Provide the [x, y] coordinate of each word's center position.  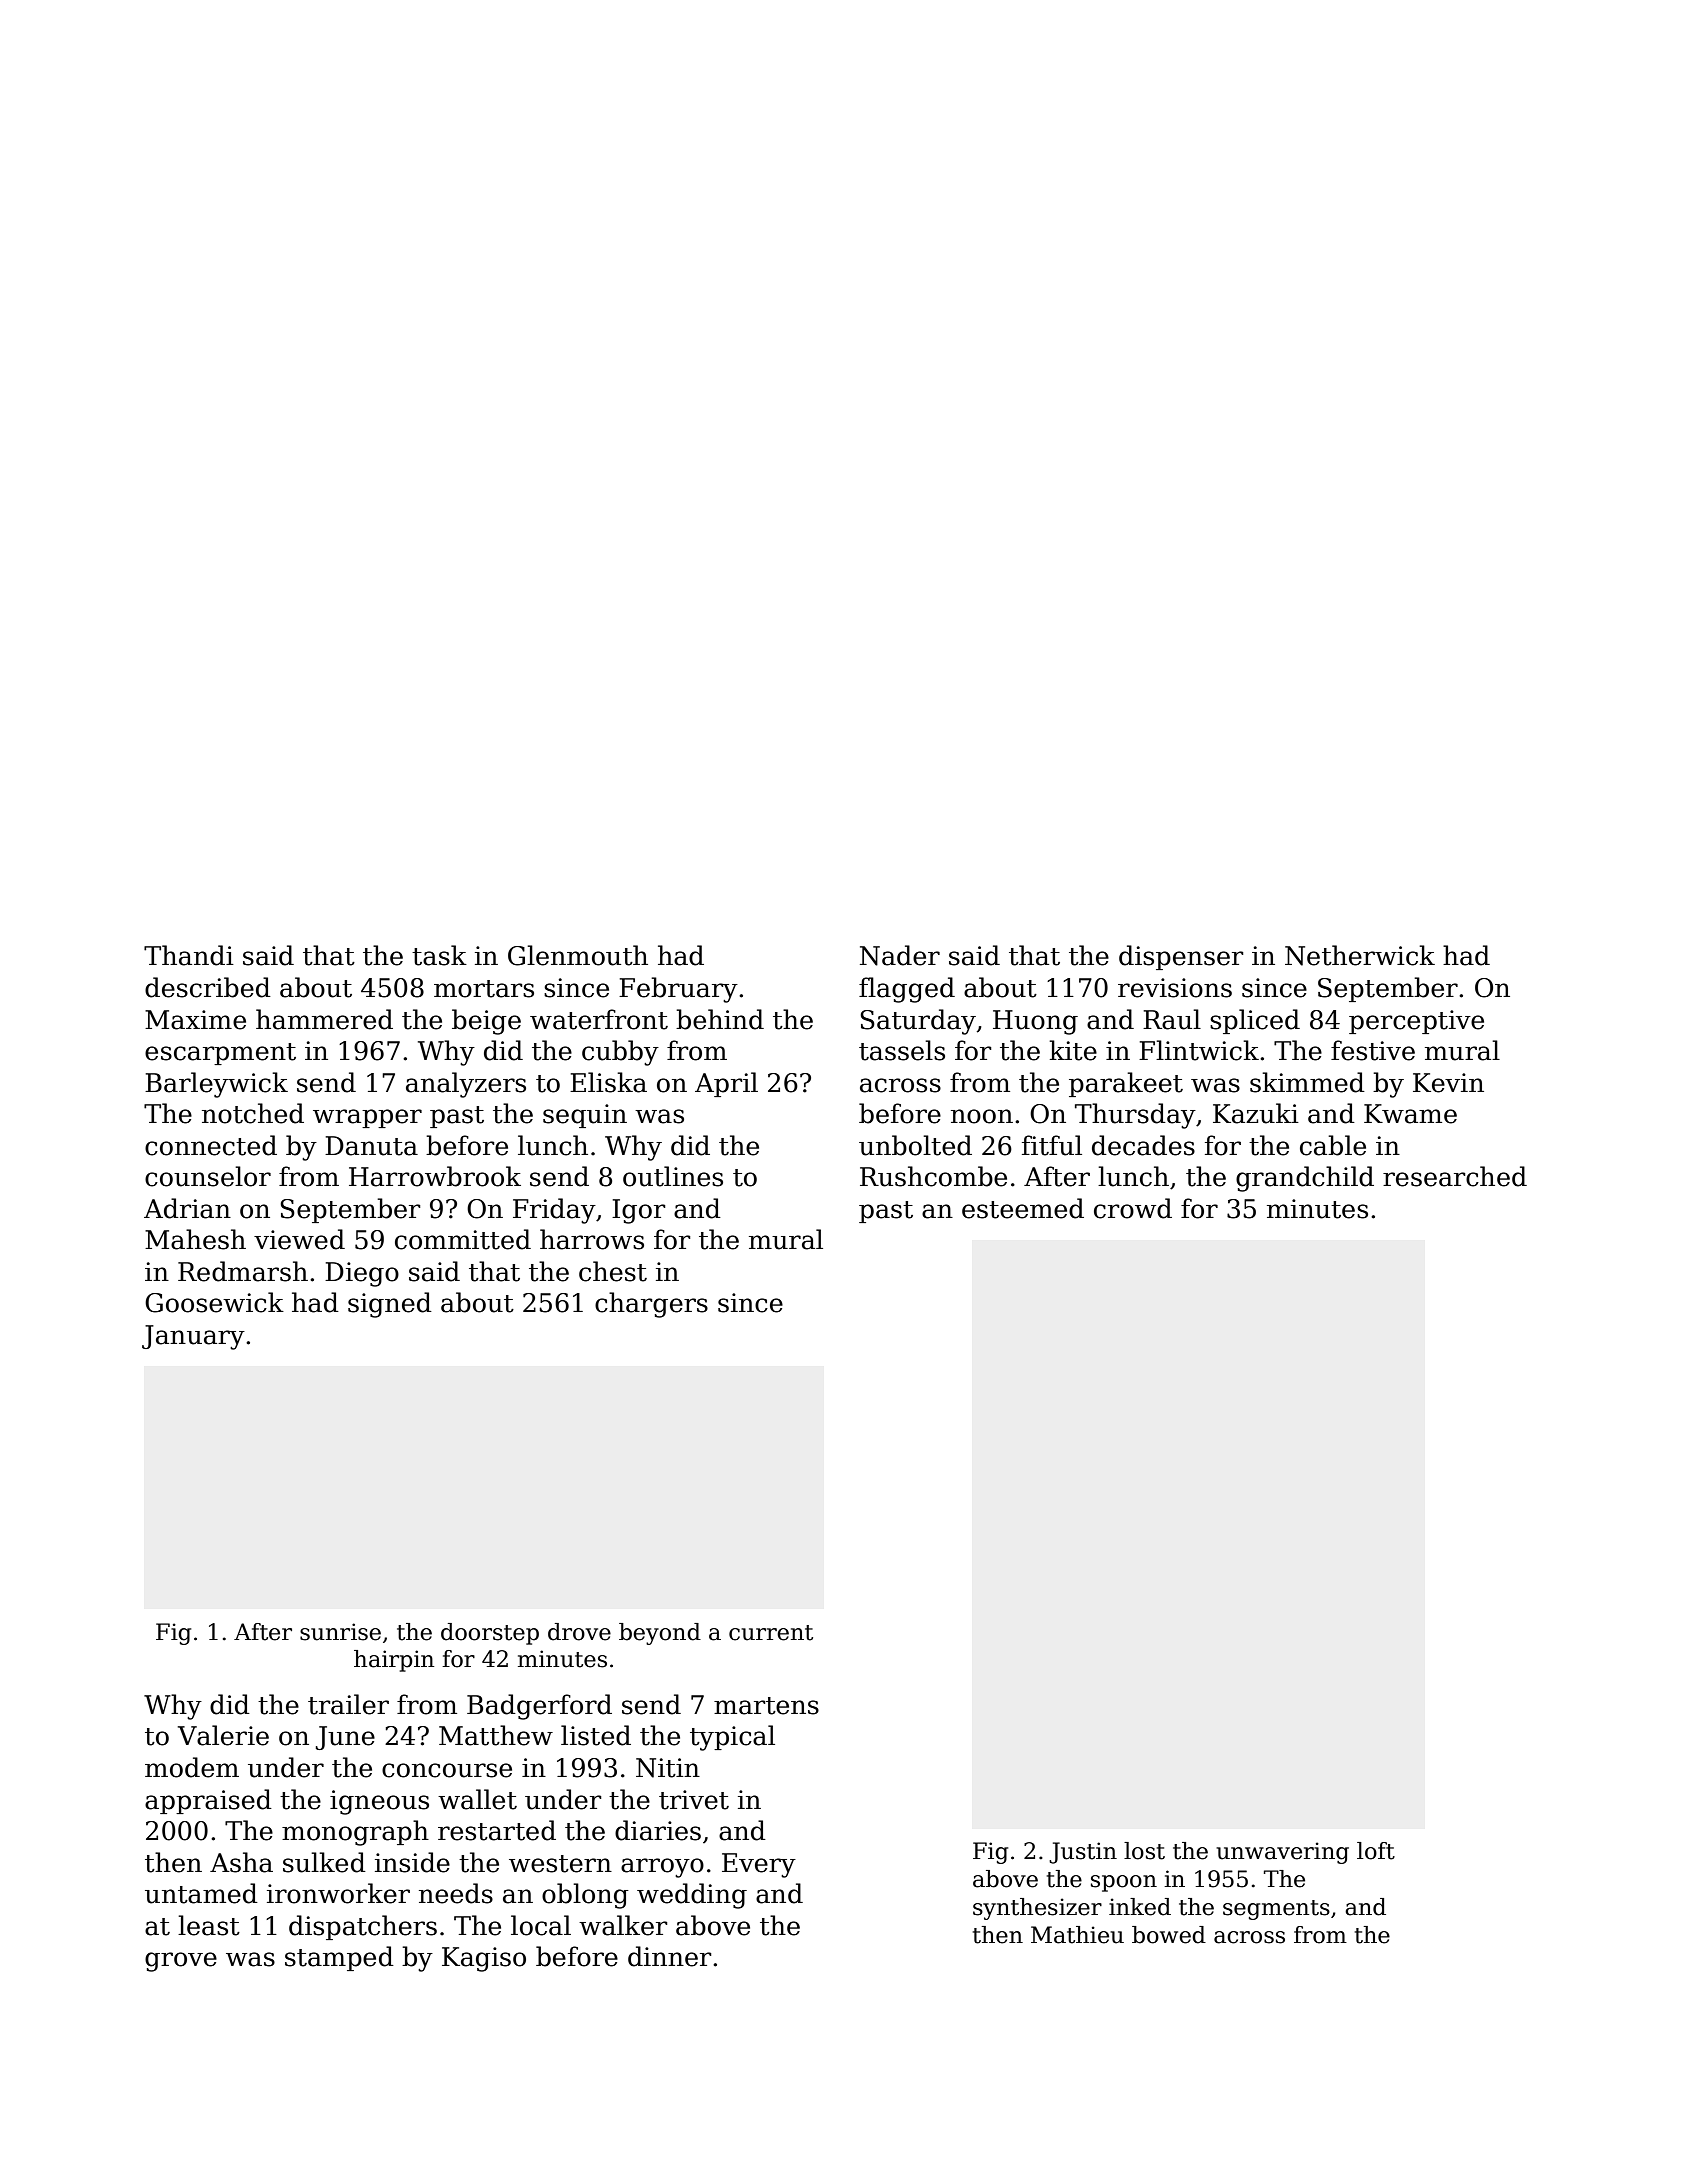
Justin [1083, 1853]
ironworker [338, 1893]
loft [1376, 1851]
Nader [900, 955]
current [771, 1633]
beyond [660, 1634]
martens [766, 1706]
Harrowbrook [435, 1176]
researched [1455, 1176]
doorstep [490, 1634]
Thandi [189, 955]
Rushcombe [933, 1176]
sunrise [340, 1632]
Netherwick [1360, 955]
